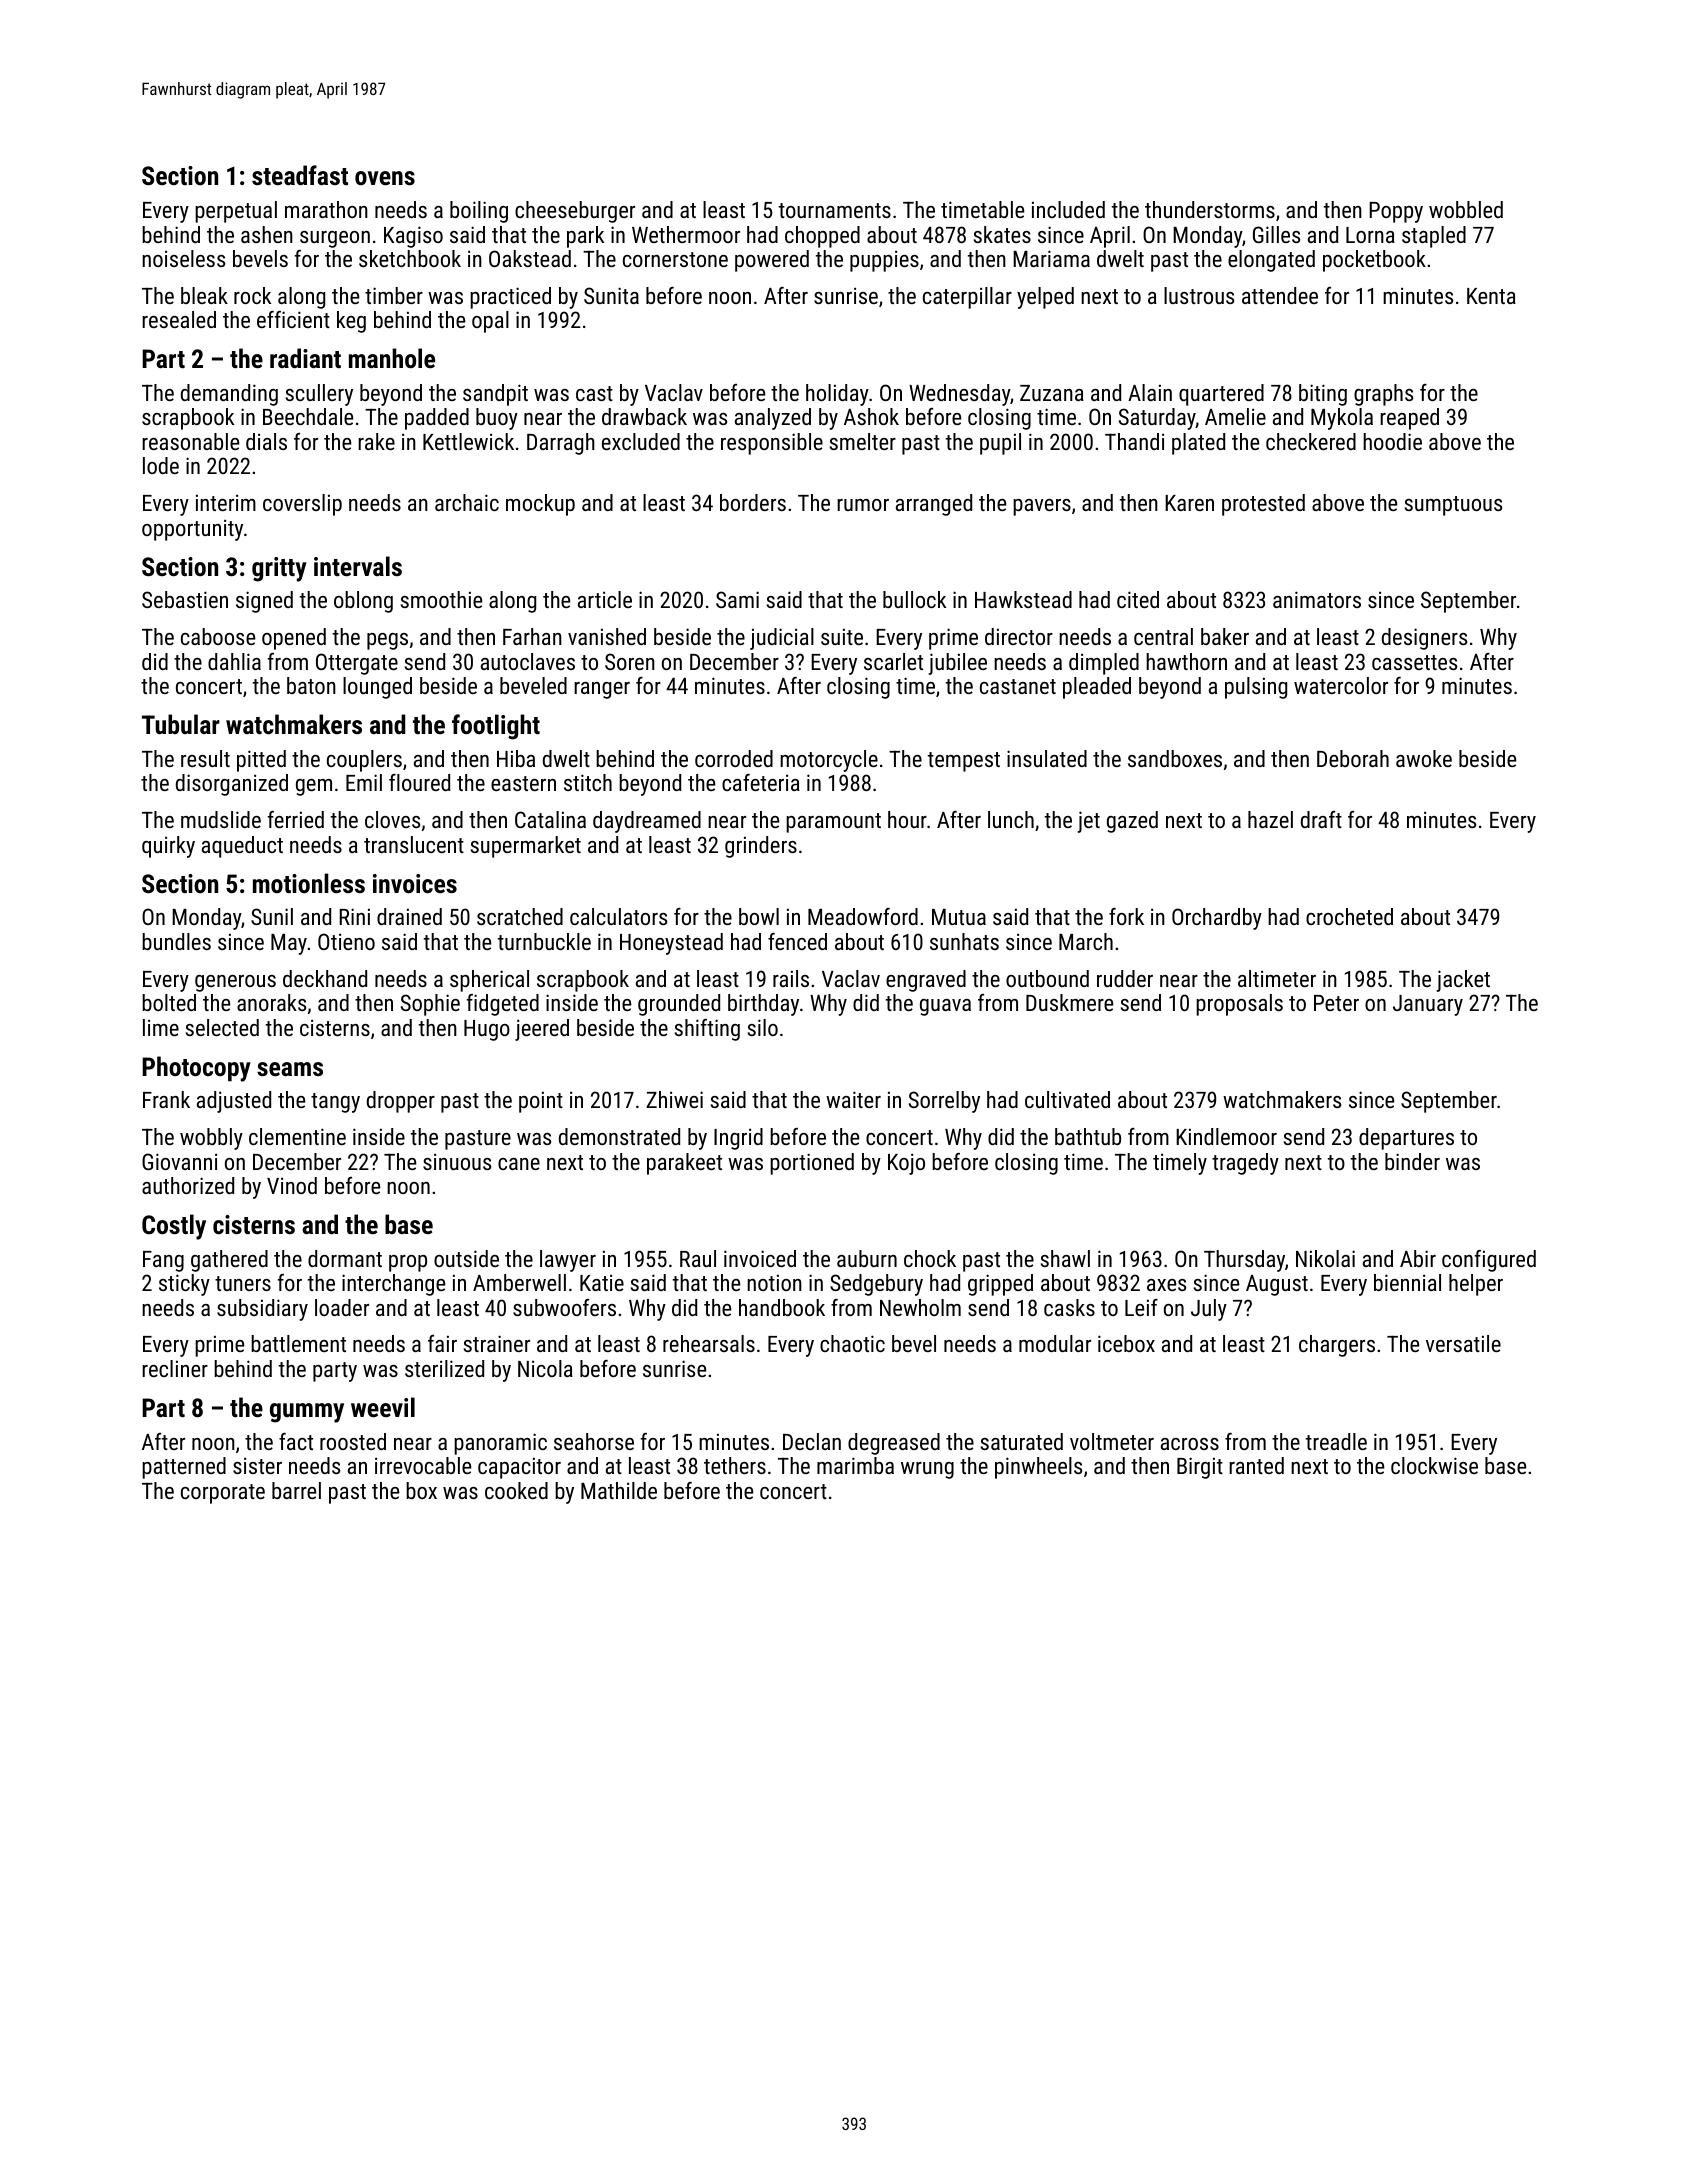 Image resolution: width=1683 pixels, height=2178 pixels. Describe the element at coordinates (1336, 1003) in the screenshot. I see `Peter` at that location.
